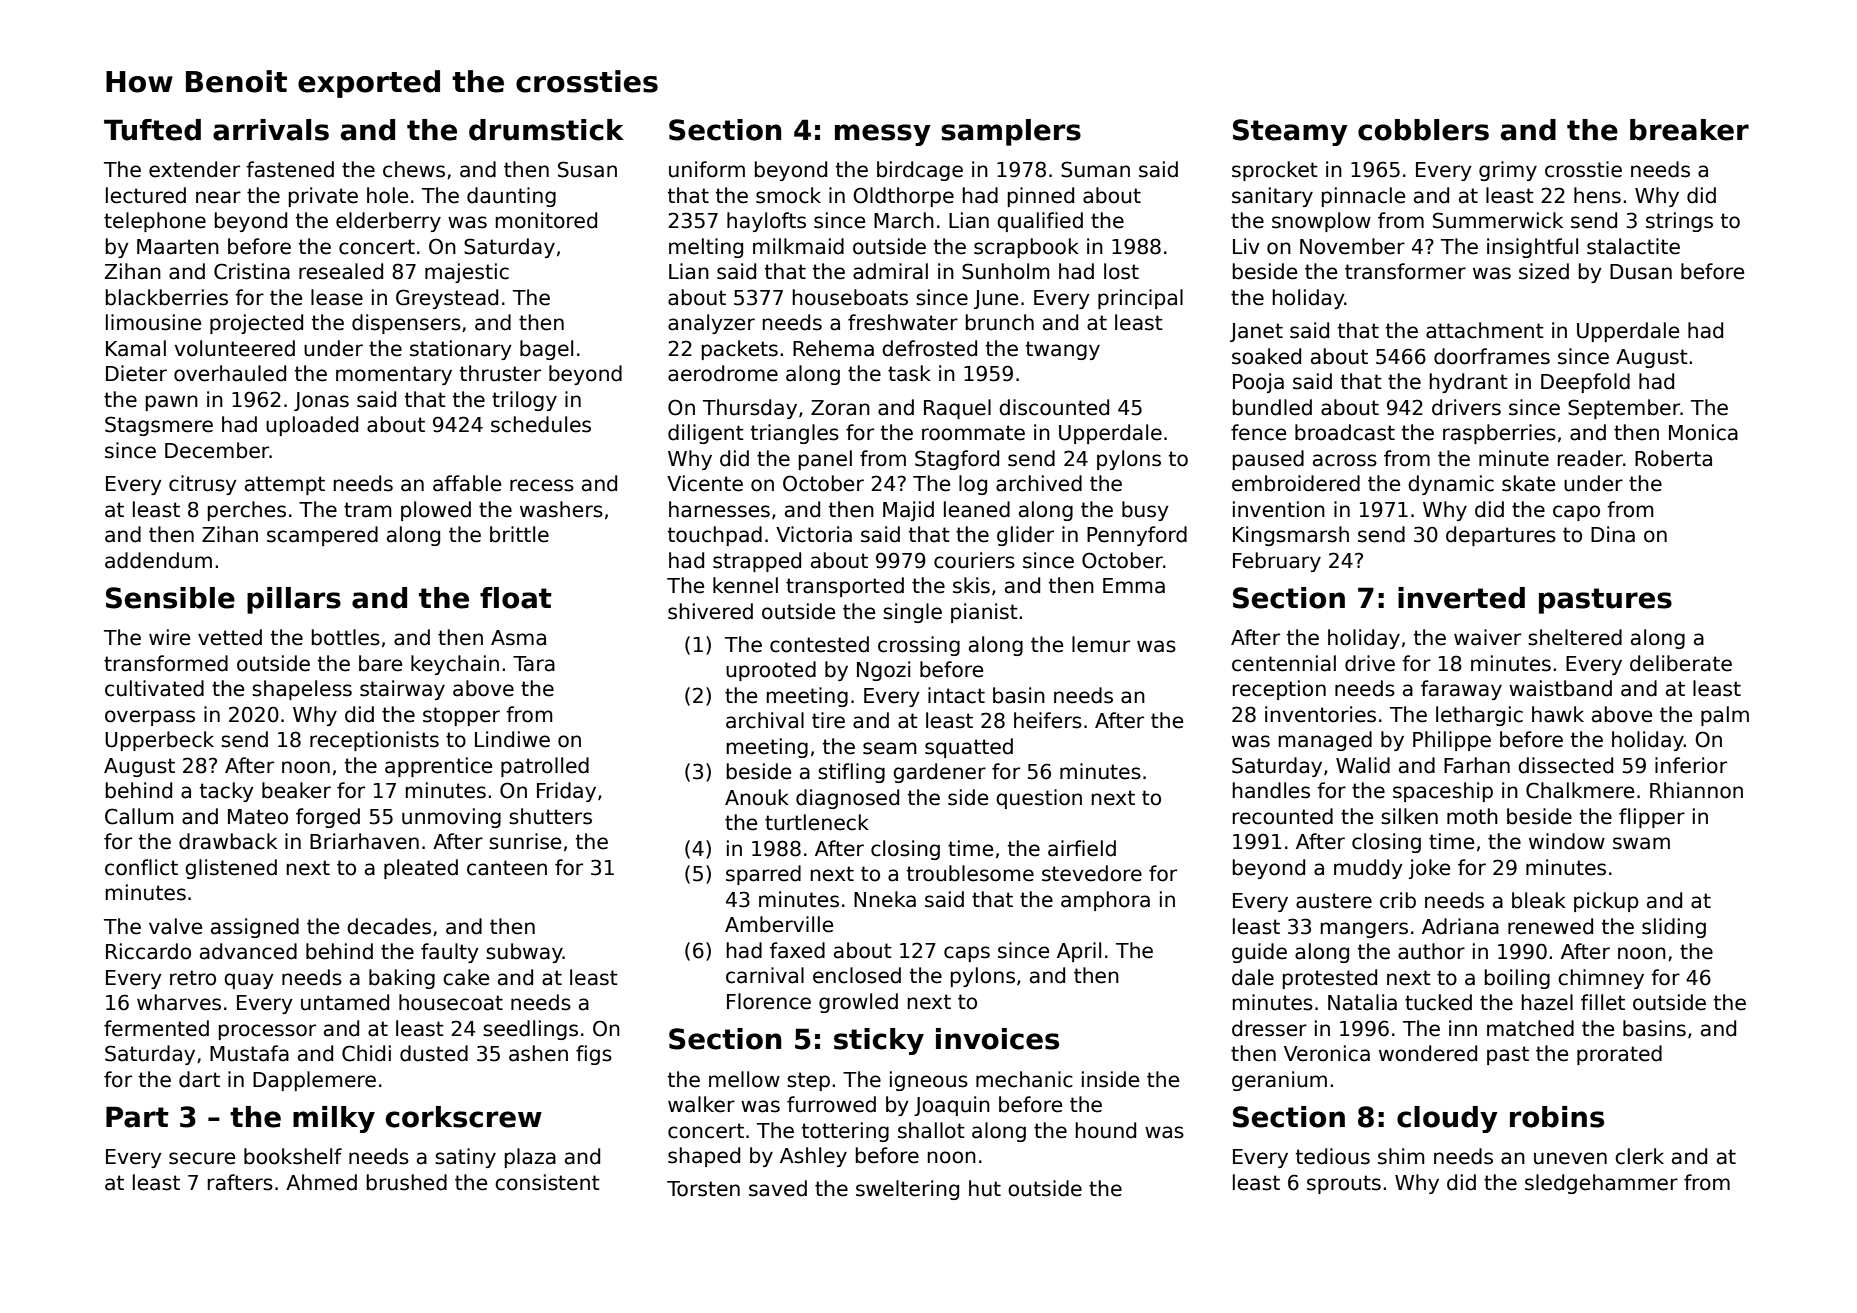  I want to click on Roberta, so click(1673, 458).
